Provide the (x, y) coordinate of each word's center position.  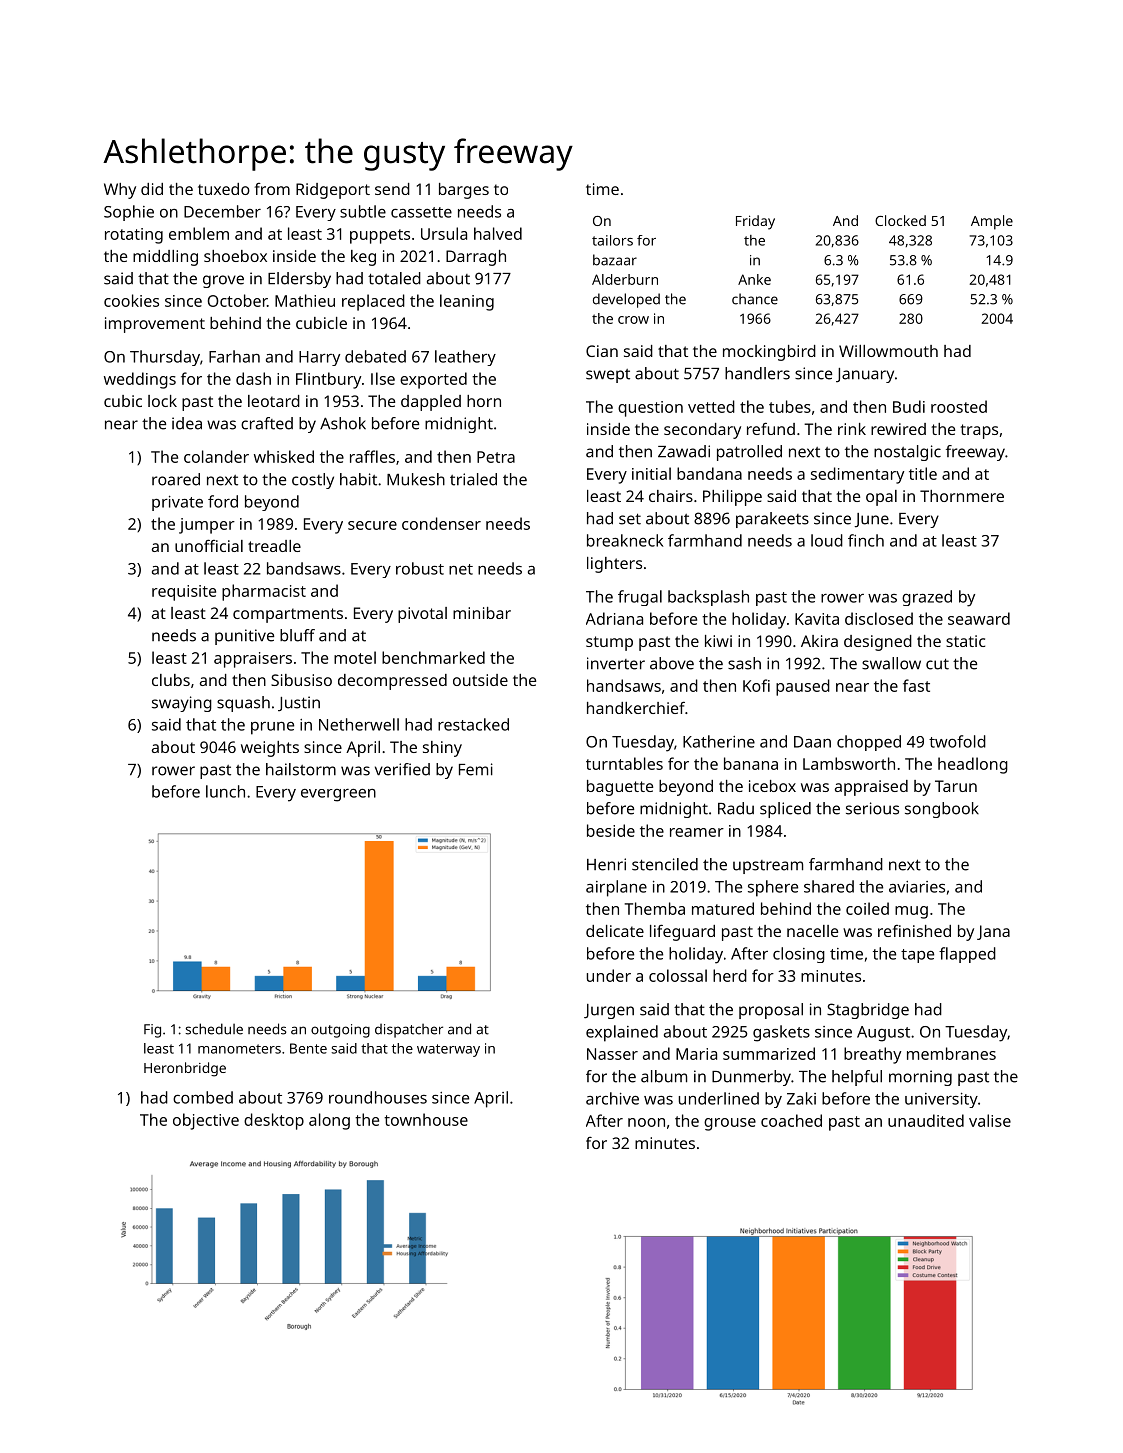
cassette (421, 212)
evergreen (338, 795)
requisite (184, 593)
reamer (697, 832)
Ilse (383, 378)
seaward (979, 618)
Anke (754, 279)
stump (609, 643)
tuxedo (224, 189)
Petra (496, 457)
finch (866, 540)
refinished (914, 931)
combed (203, 1097)
